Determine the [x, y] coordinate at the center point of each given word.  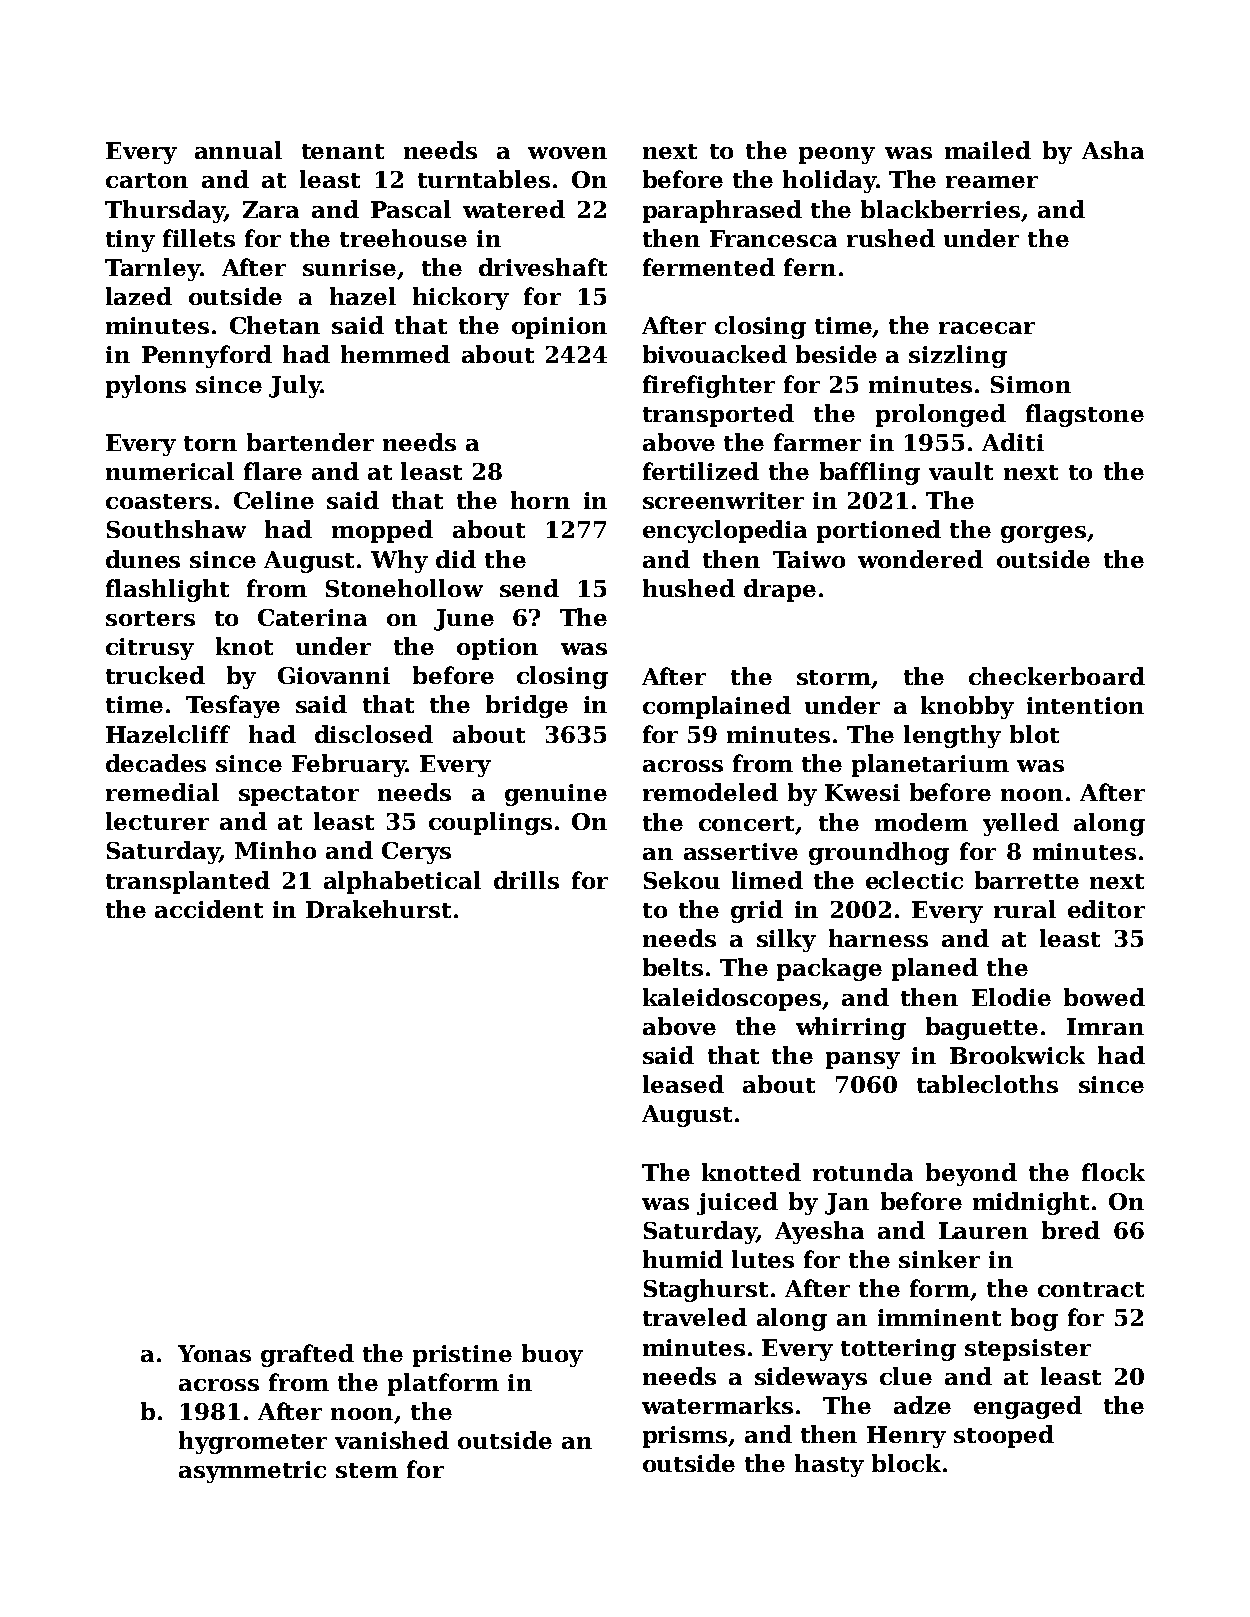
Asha [1113, 150]
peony [837, 155]
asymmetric [252, 1472]
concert [746, 823]
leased [683, 1084]
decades [156, 763]
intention [1085, 705]
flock [1113, 1172]
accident [209, 909]
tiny [130, 241]
